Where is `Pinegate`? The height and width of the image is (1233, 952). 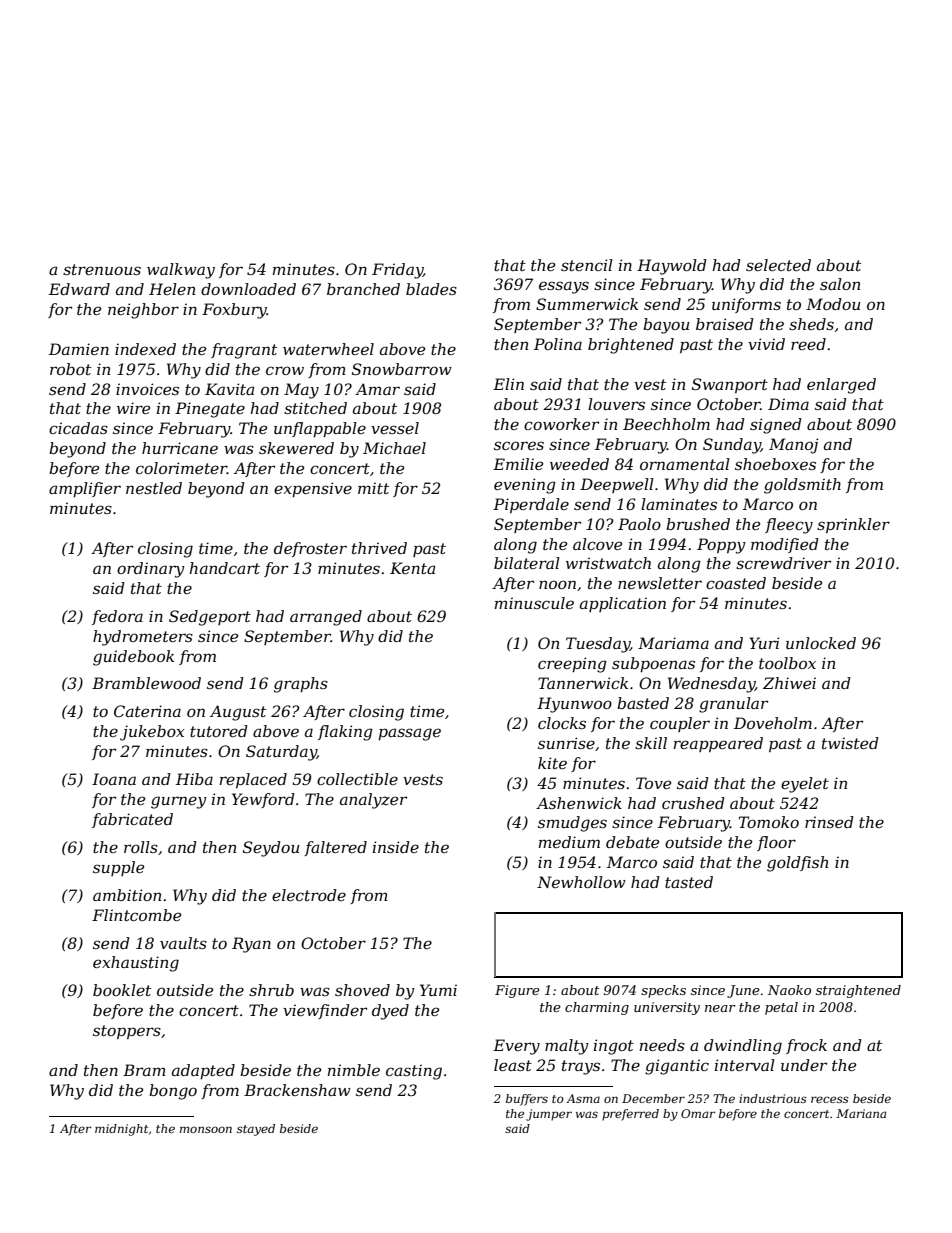 Pinegate is located at coordinates (210, 410).
